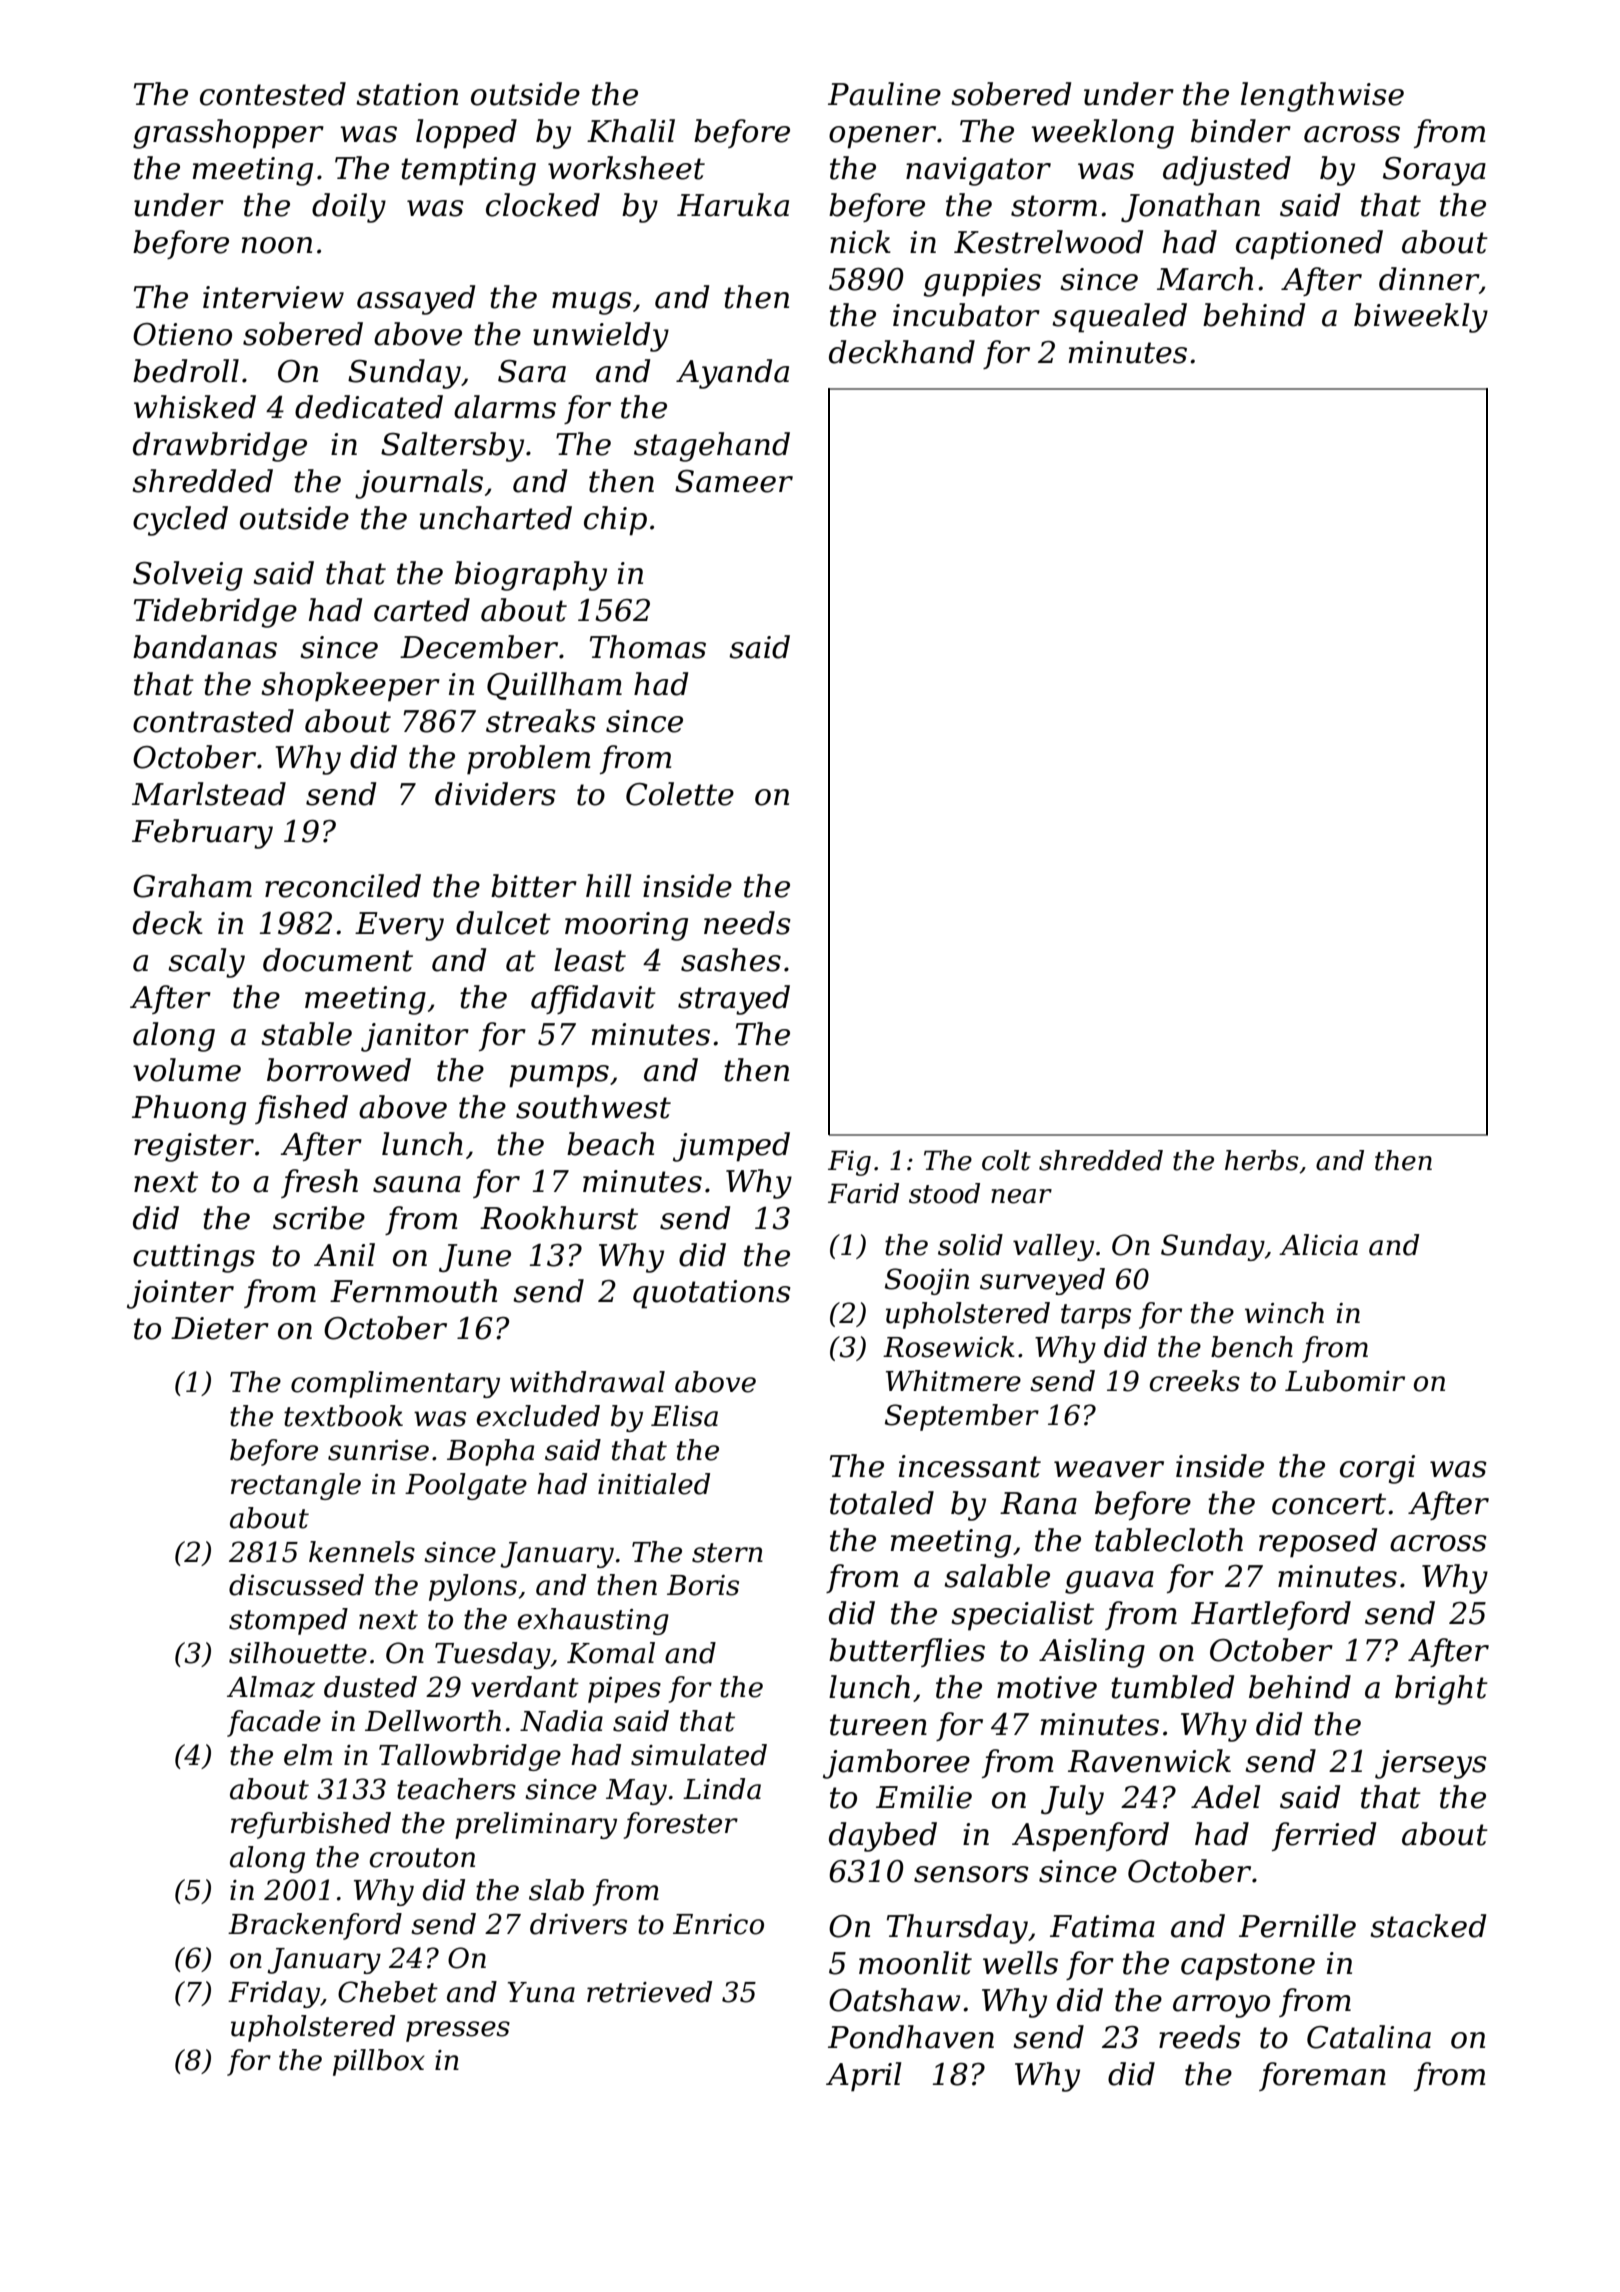 Image resolution: width=1620 pixels, height=2292 pixels. Describe the element at coordinates (1262, 1160) in the page. I see `herbs` at that location.
